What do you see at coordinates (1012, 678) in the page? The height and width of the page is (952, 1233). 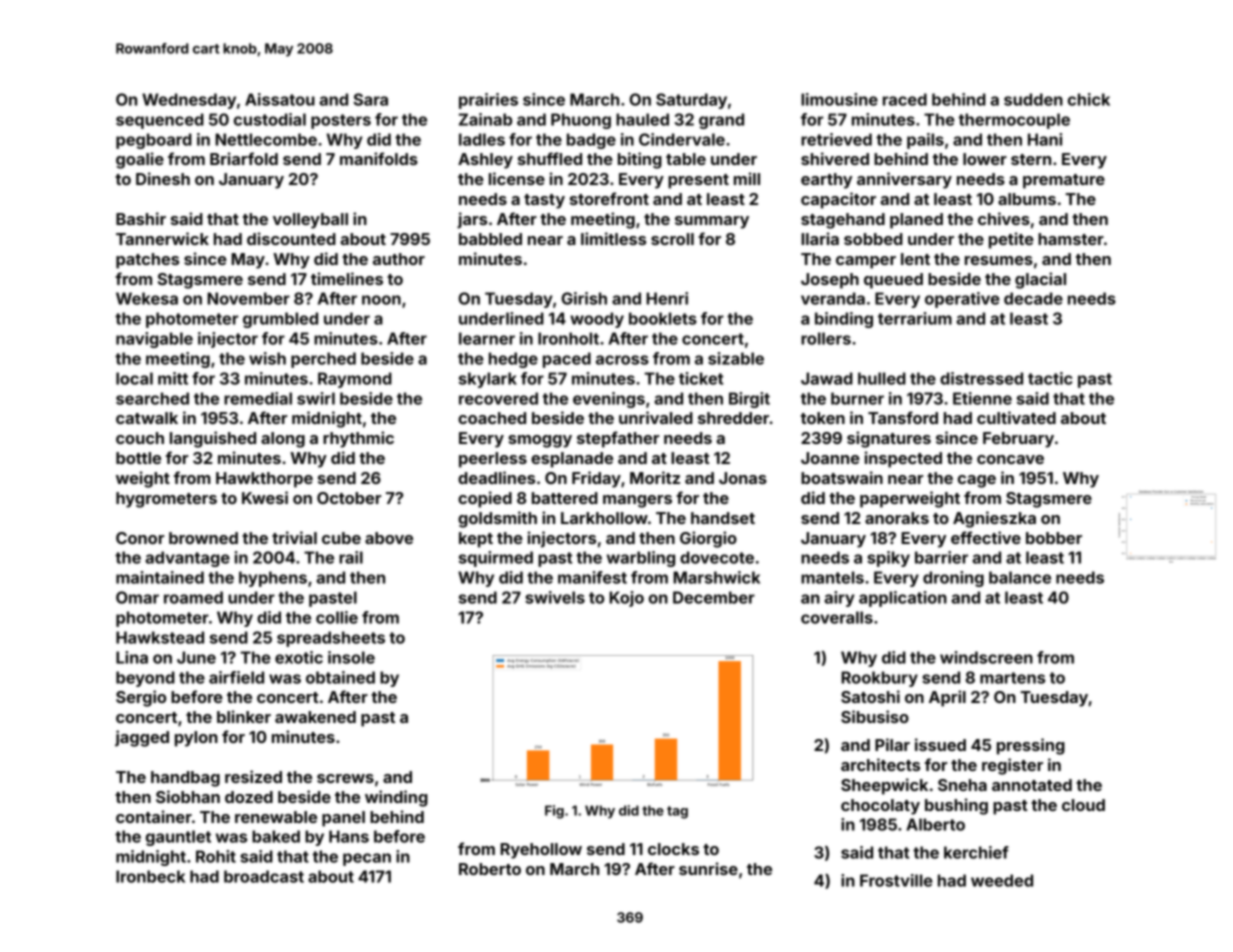 I see `martens` at bounding box center [1012, 678].
